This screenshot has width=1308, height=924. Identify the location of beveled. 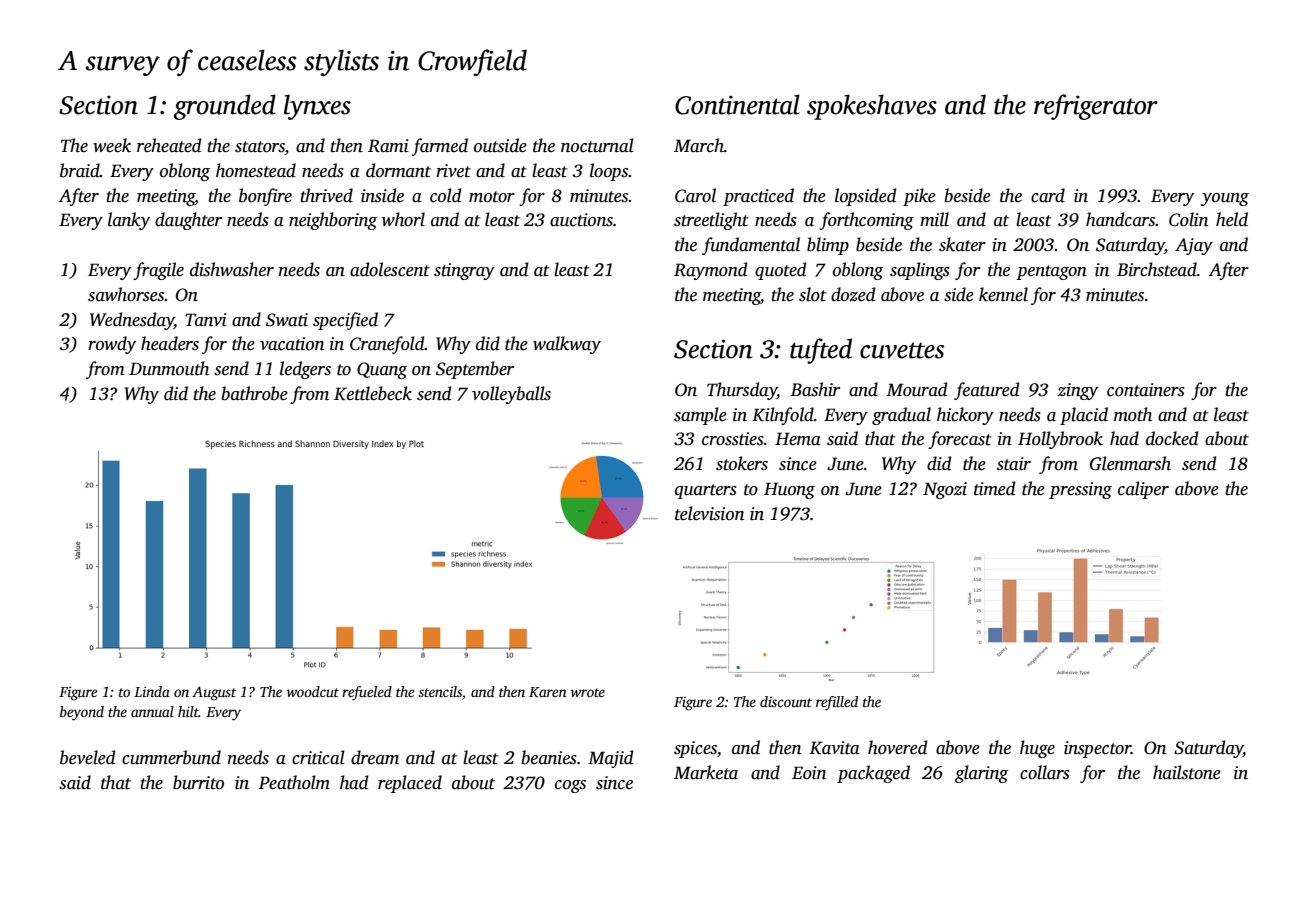
(87, 757).
